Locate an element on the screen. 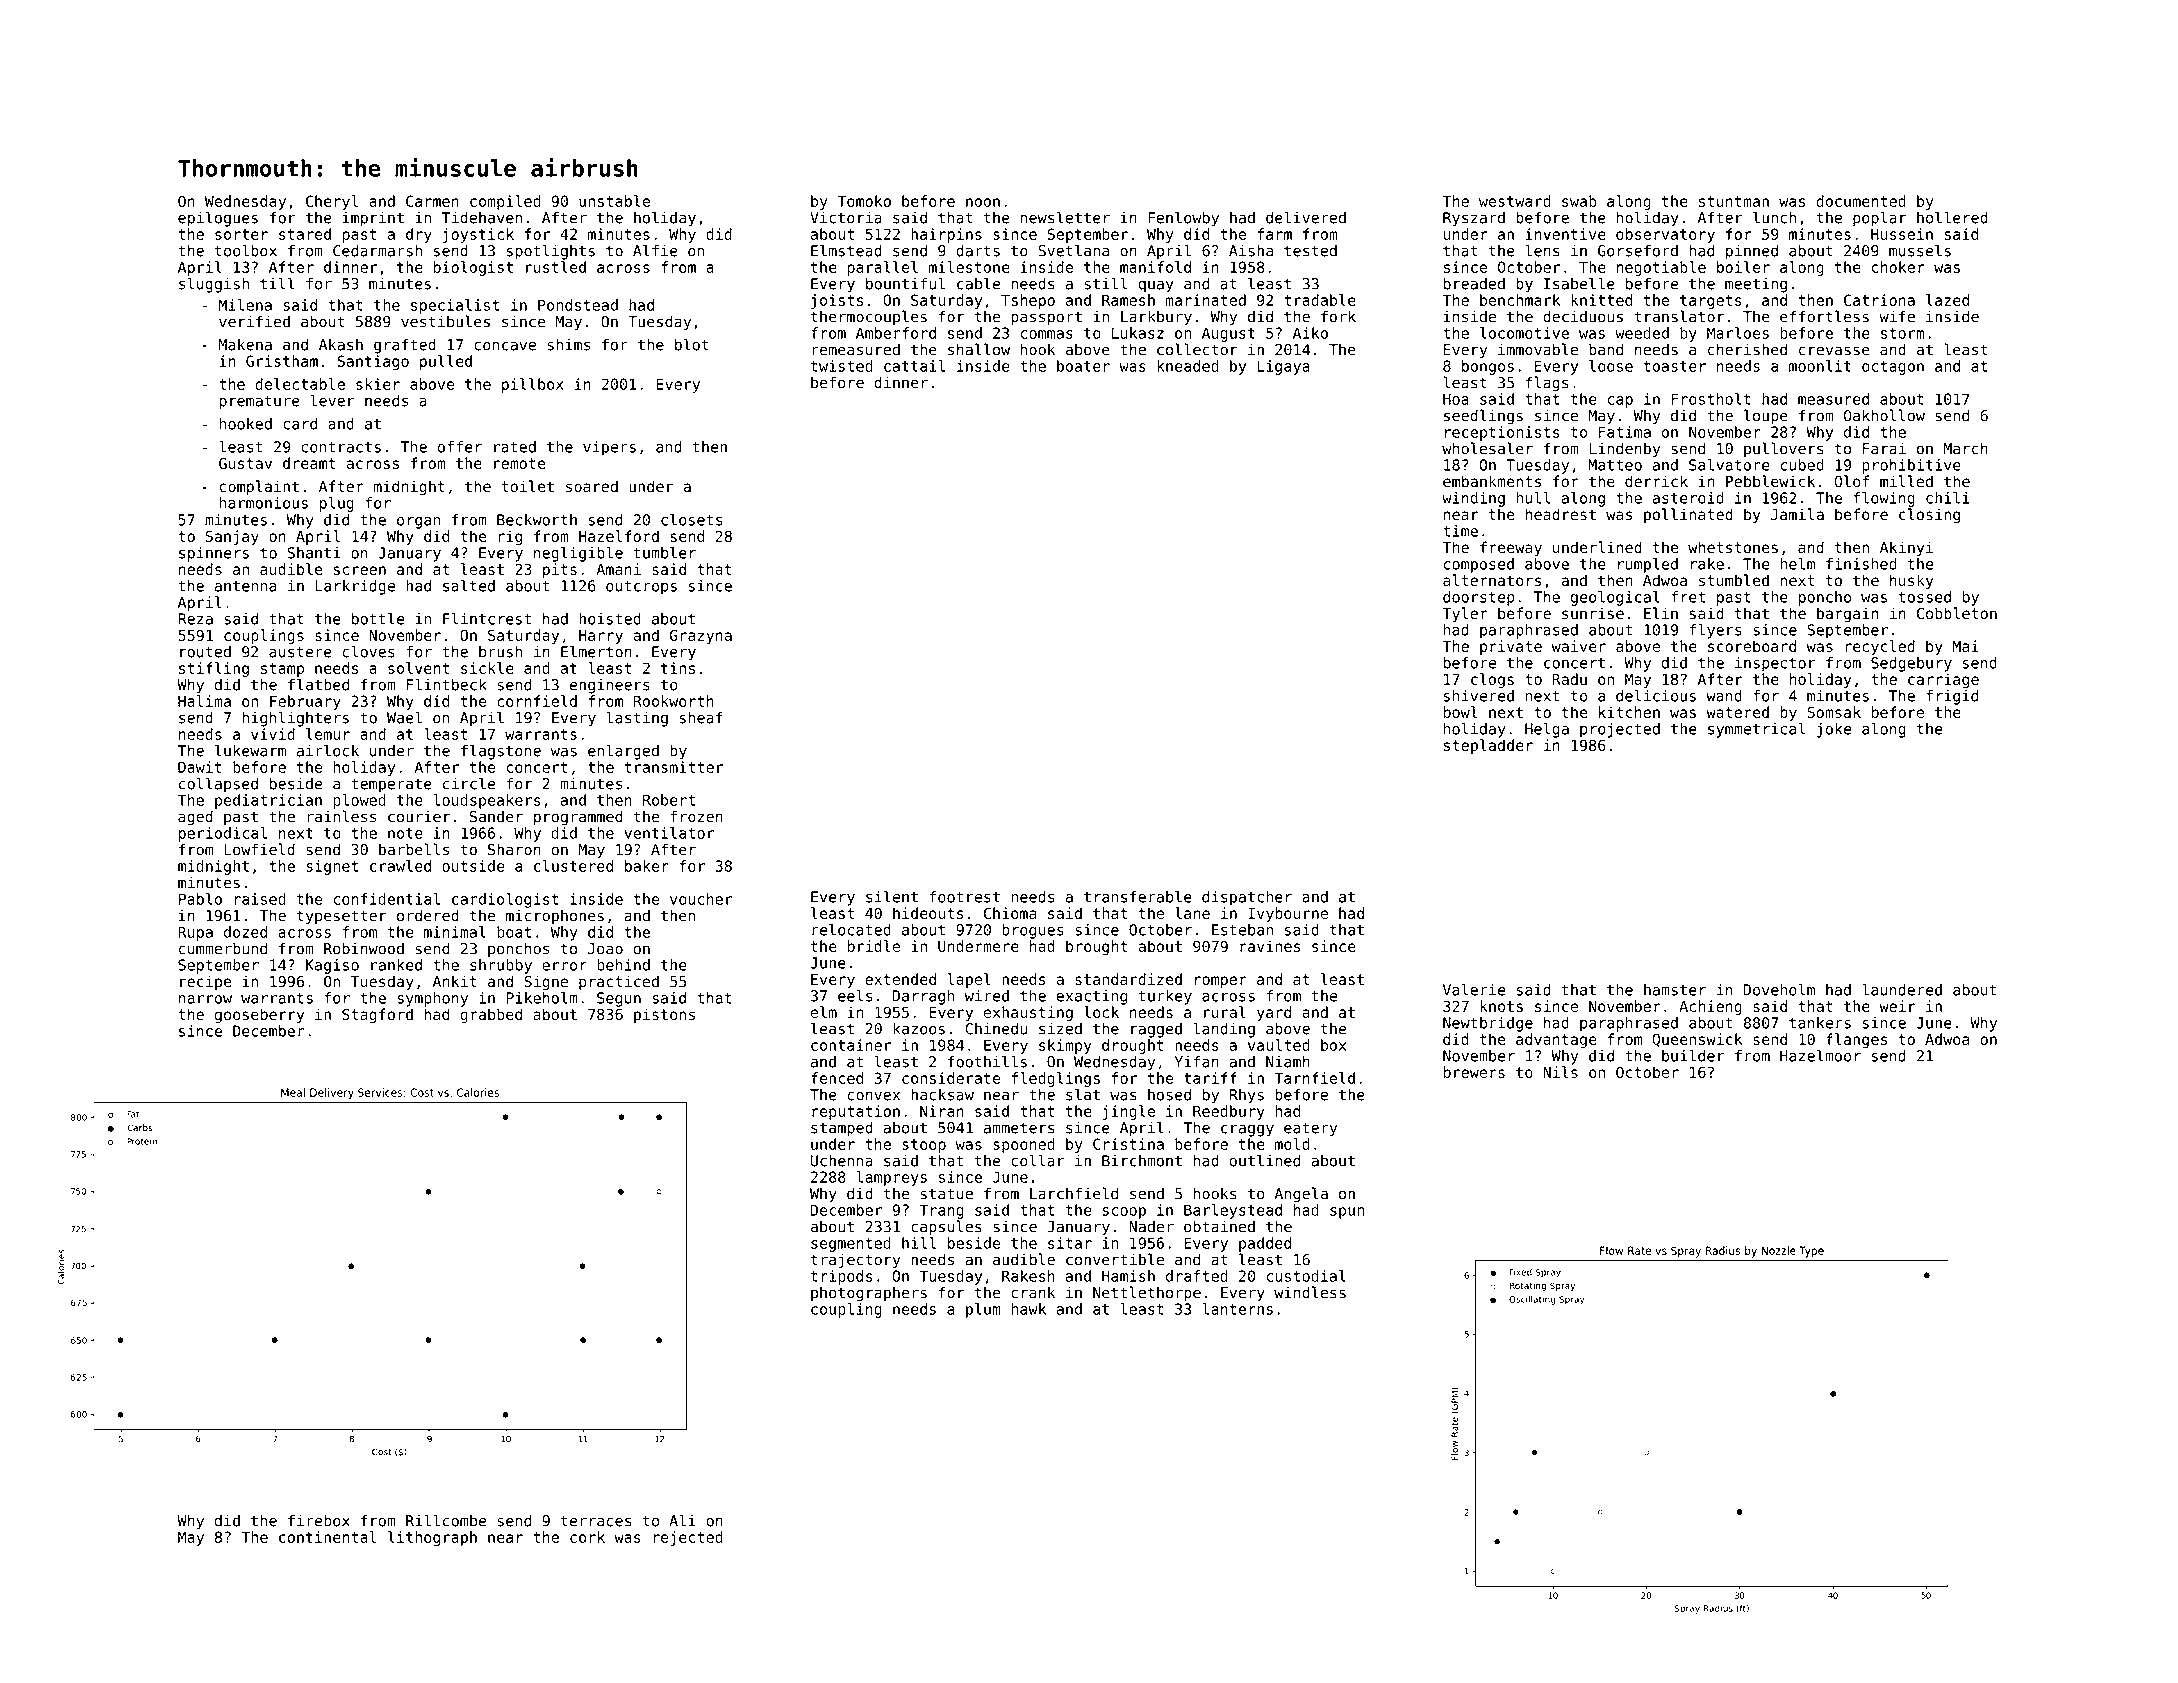  rejected is located at coordinates (688, 1538).
